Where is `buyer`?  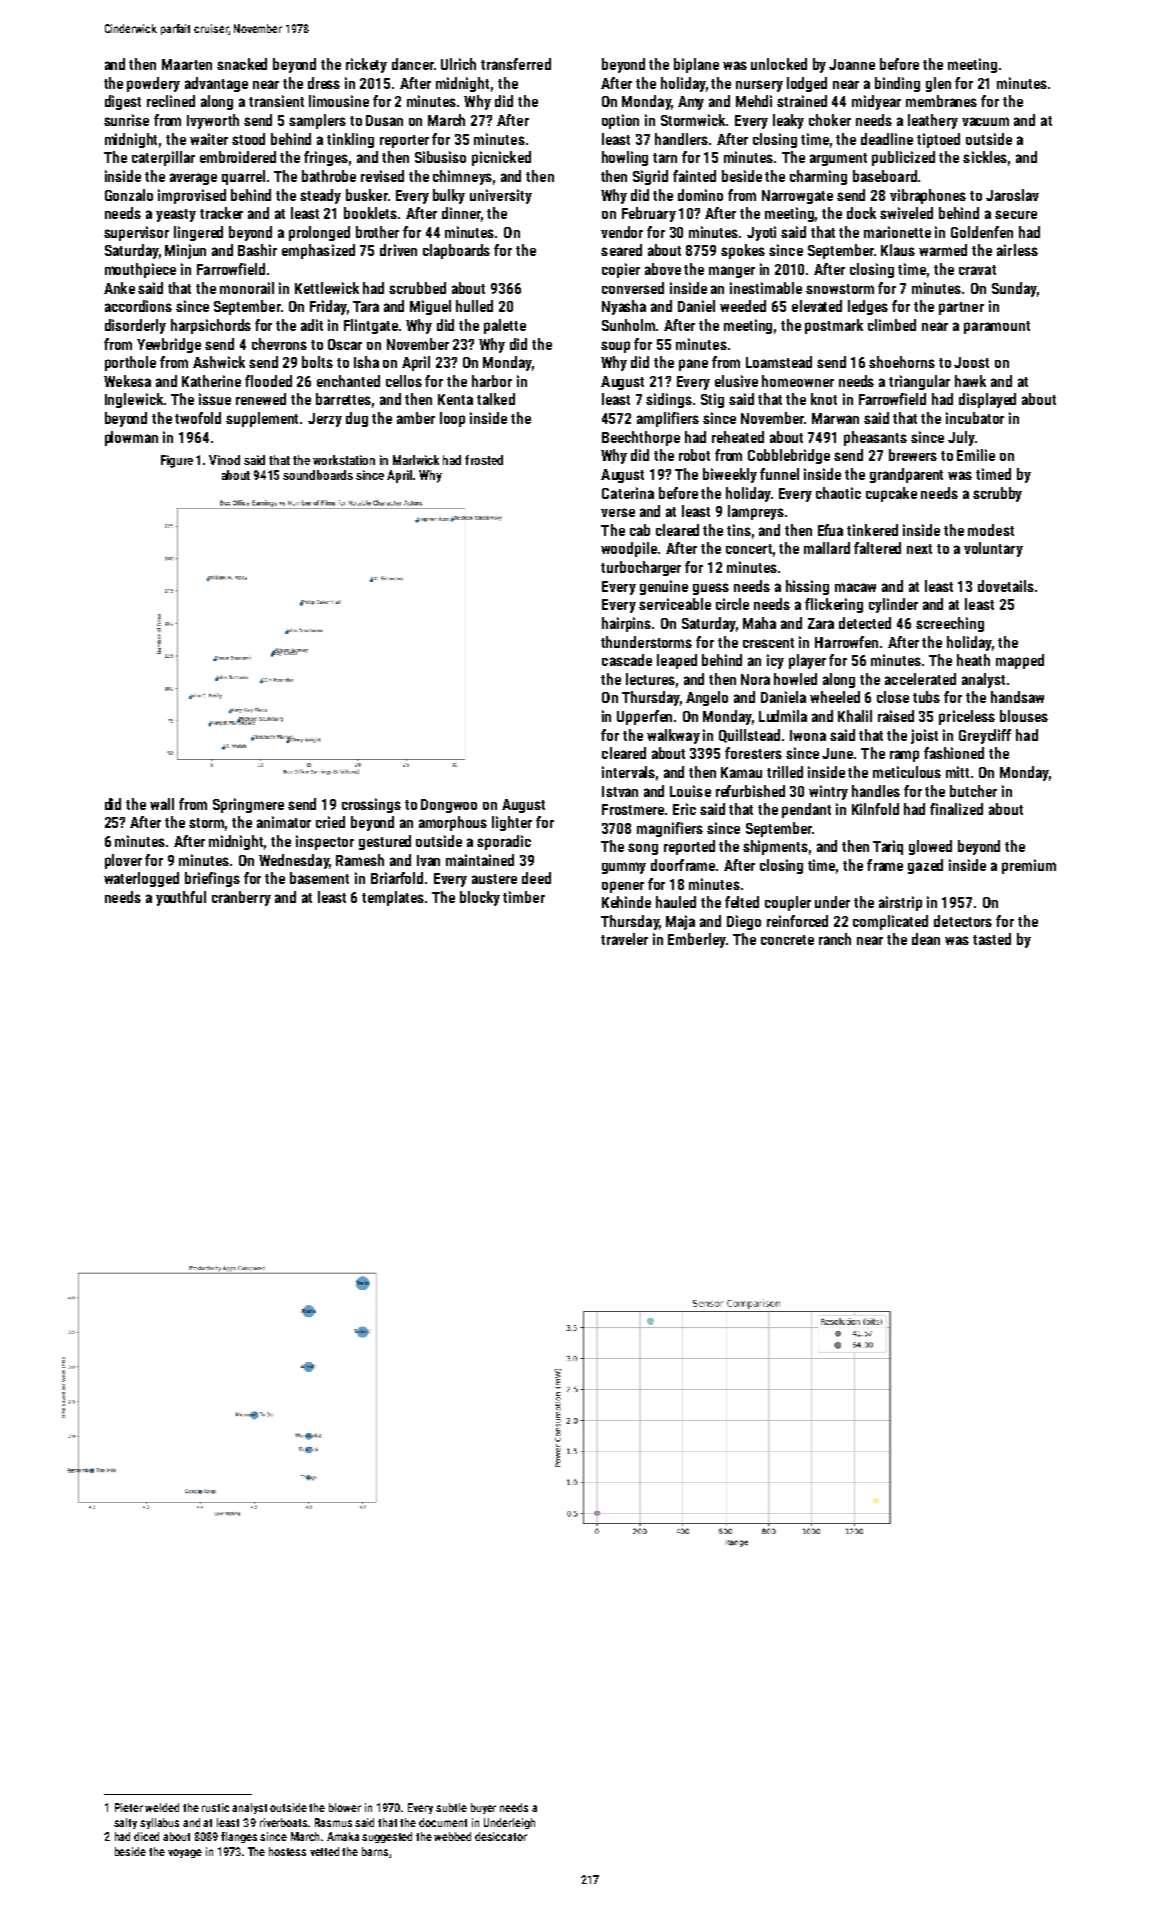
buyer is located at coordinates (483, 1808).
